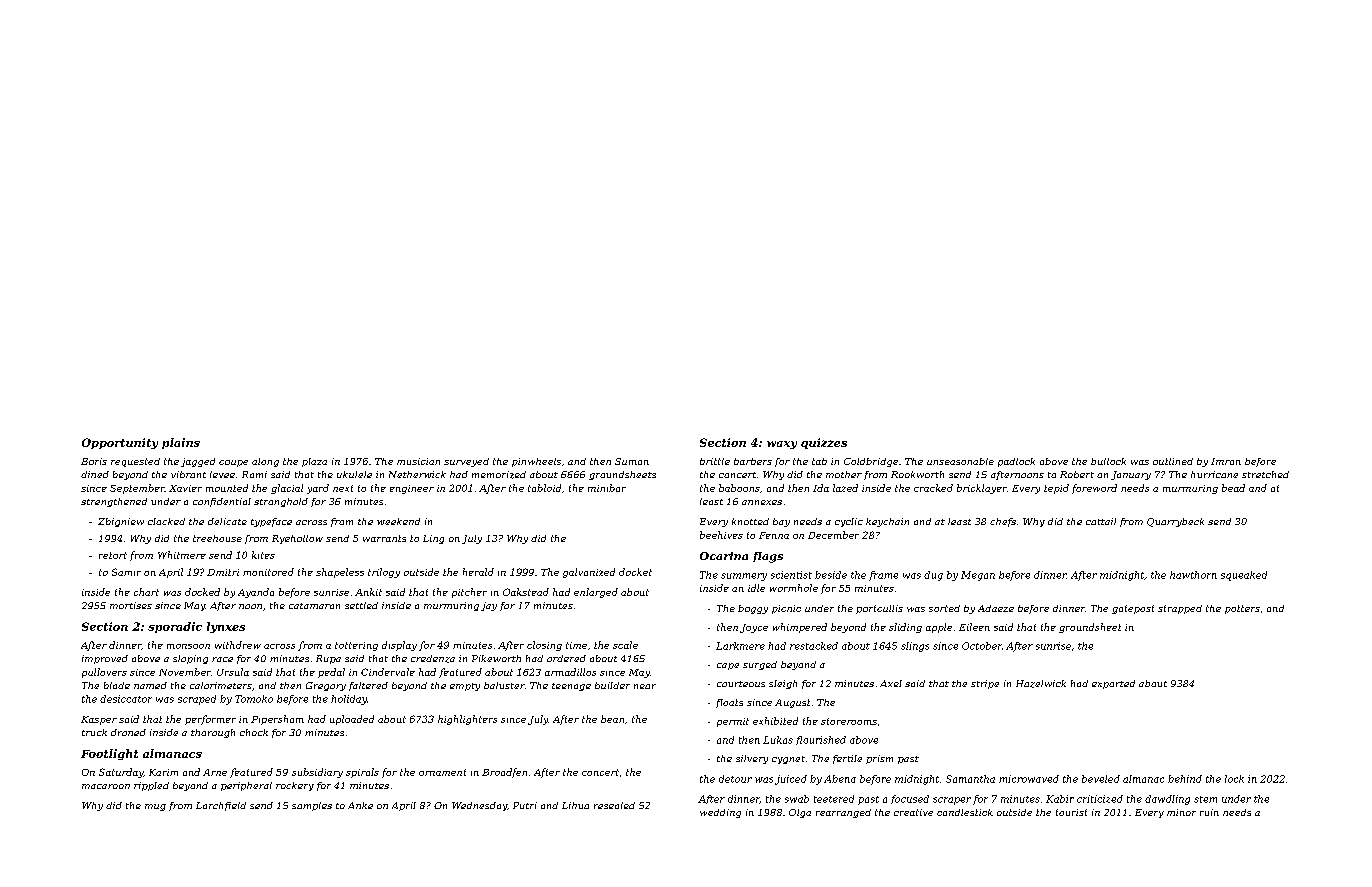  Describe the element at coordinates (384, 538) in the page. I see `warrants` at that location.
